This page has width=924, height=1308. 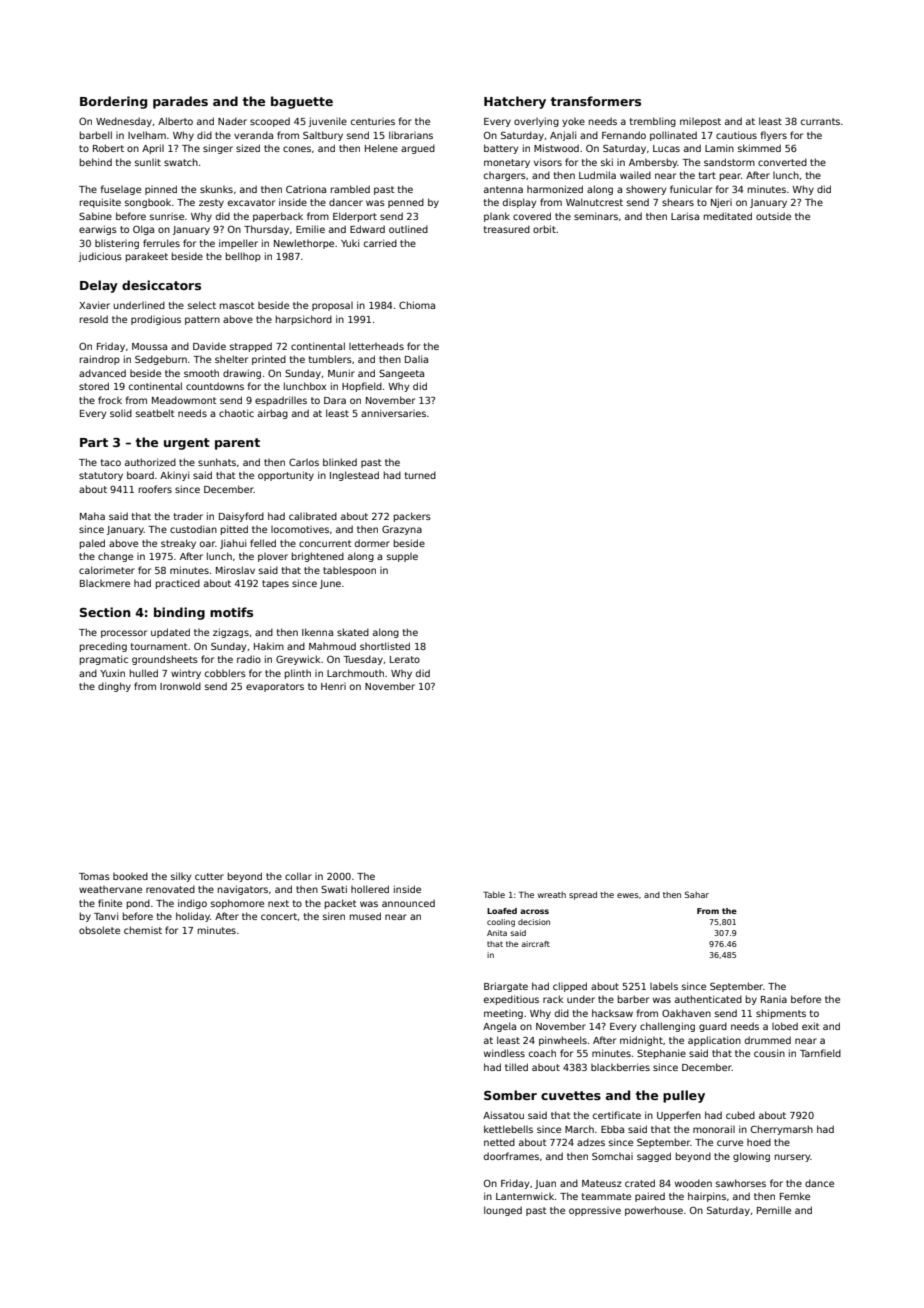 What do you see at coordinates (275, 687) in the page?
I see `evaporators` at bounding box center [275, 687].
